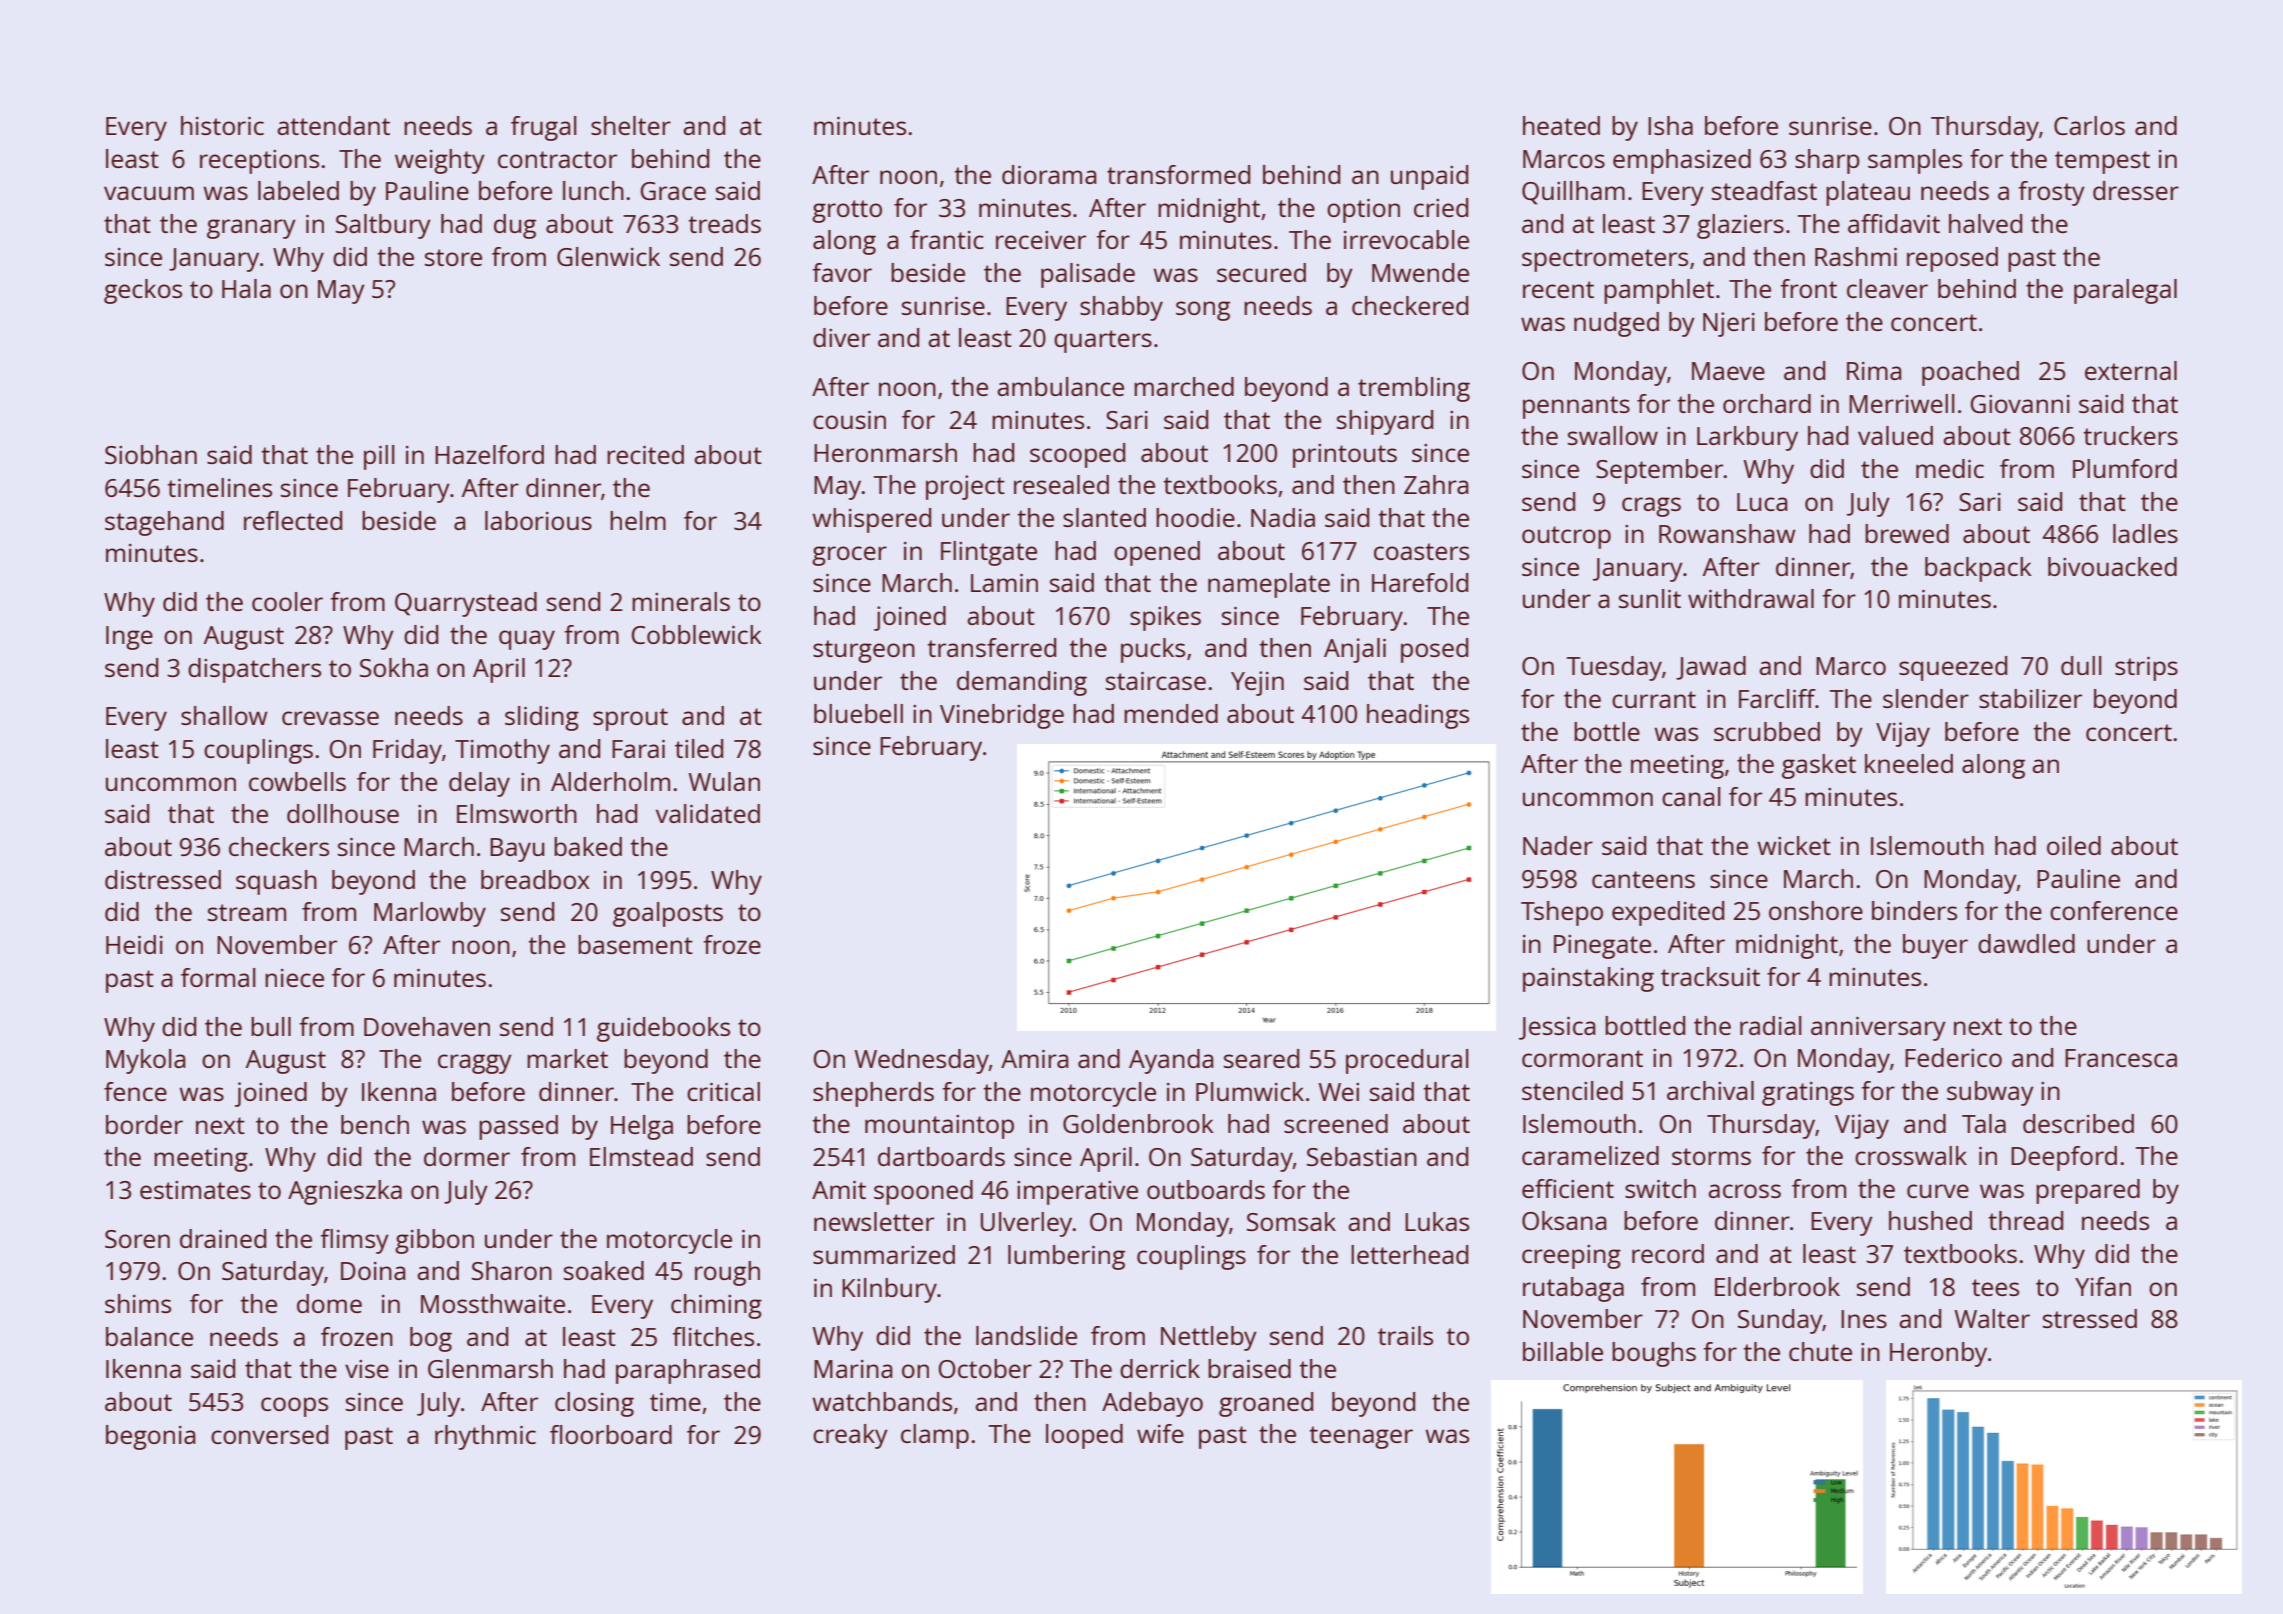 This page has width=2283, height=1614. Describe the element at coordinates (1178, 174) in the page. I see `transformed` at that location.
